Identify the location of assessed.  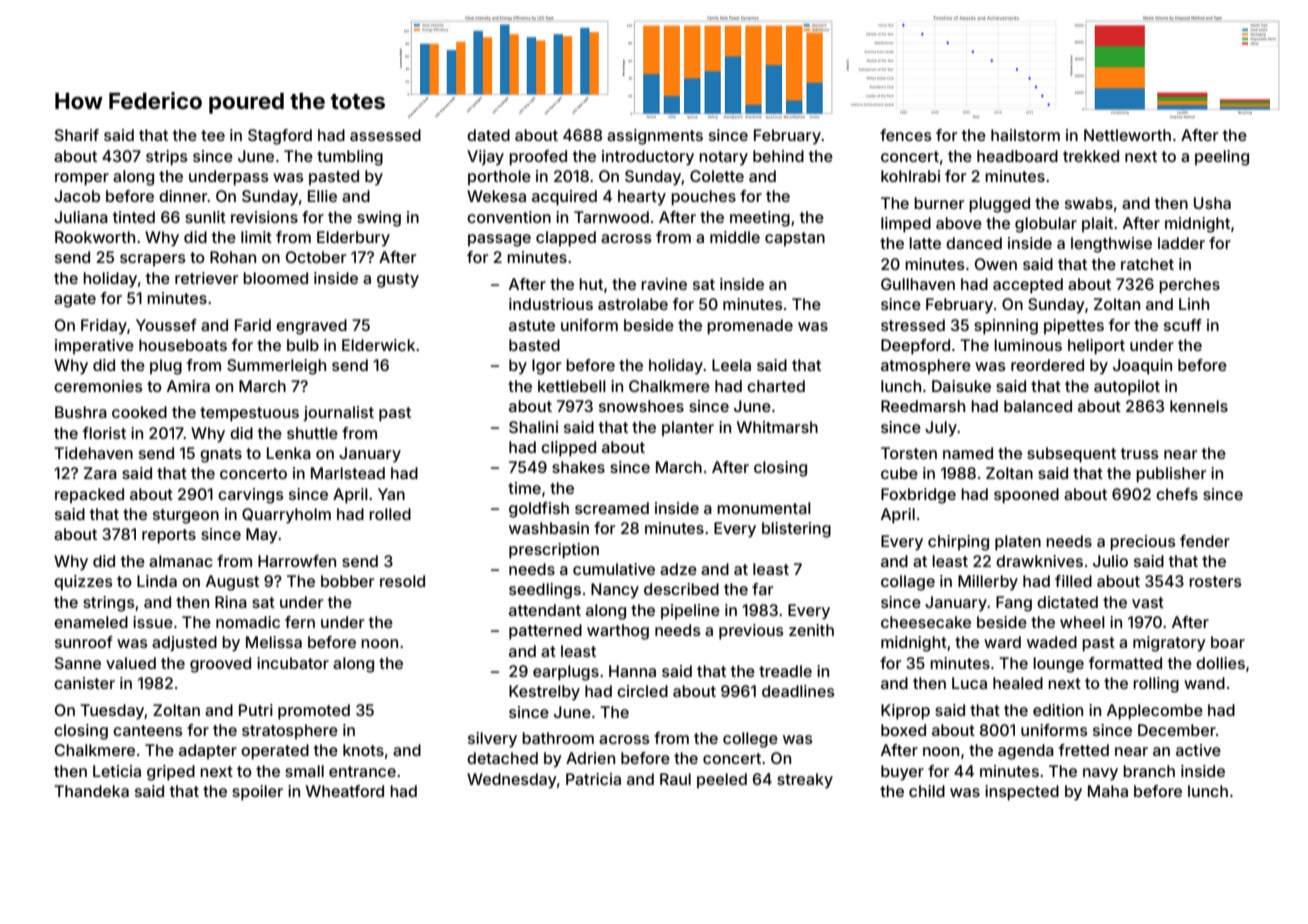
(385, 135).
